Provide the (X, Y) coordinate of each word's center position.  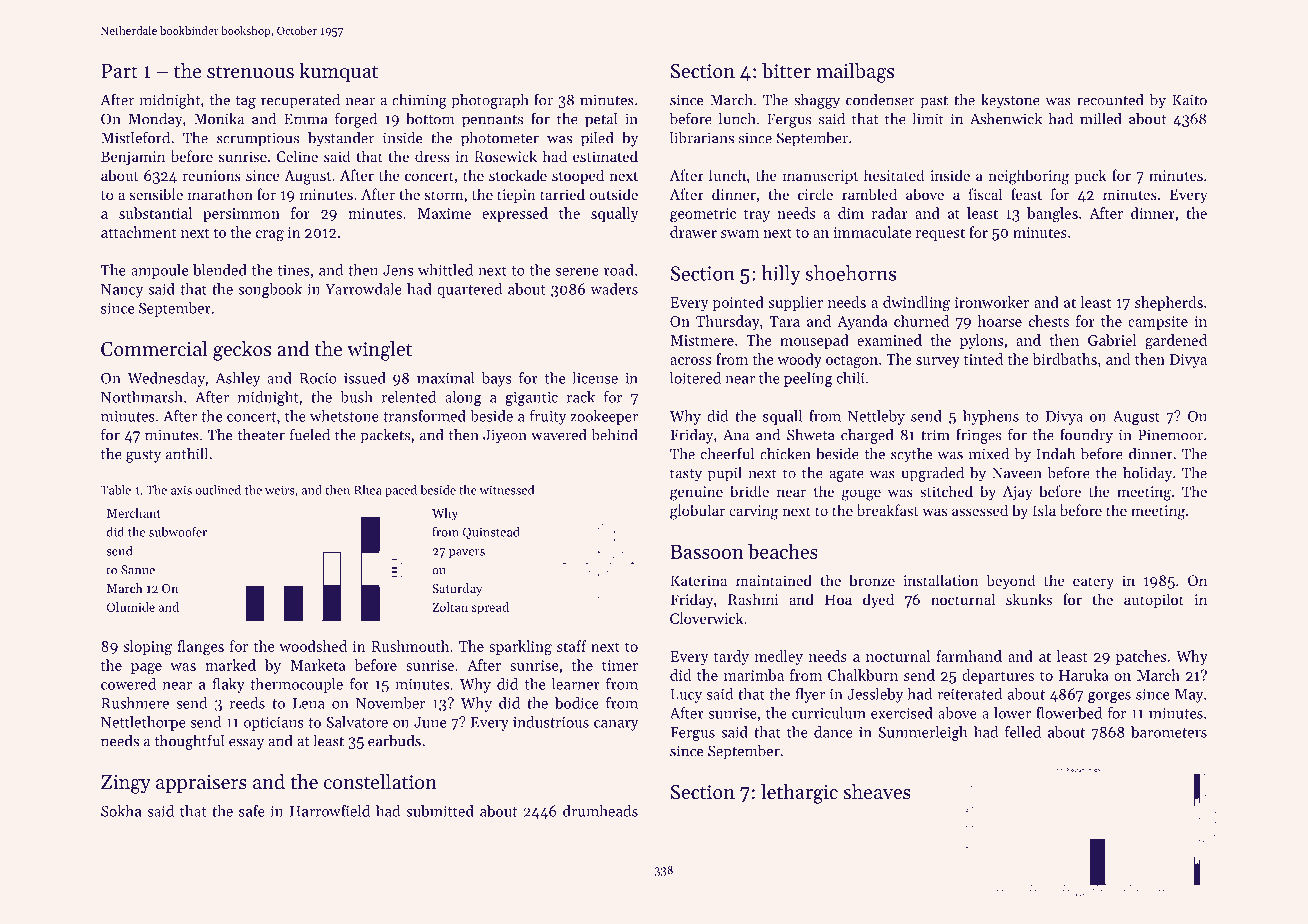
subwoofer (178, 532)
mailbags (855, 73)
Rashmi (753, 599)
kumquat (338, 73)
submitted (440, 811)
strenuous (250, 72)
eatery (1093, 583)
